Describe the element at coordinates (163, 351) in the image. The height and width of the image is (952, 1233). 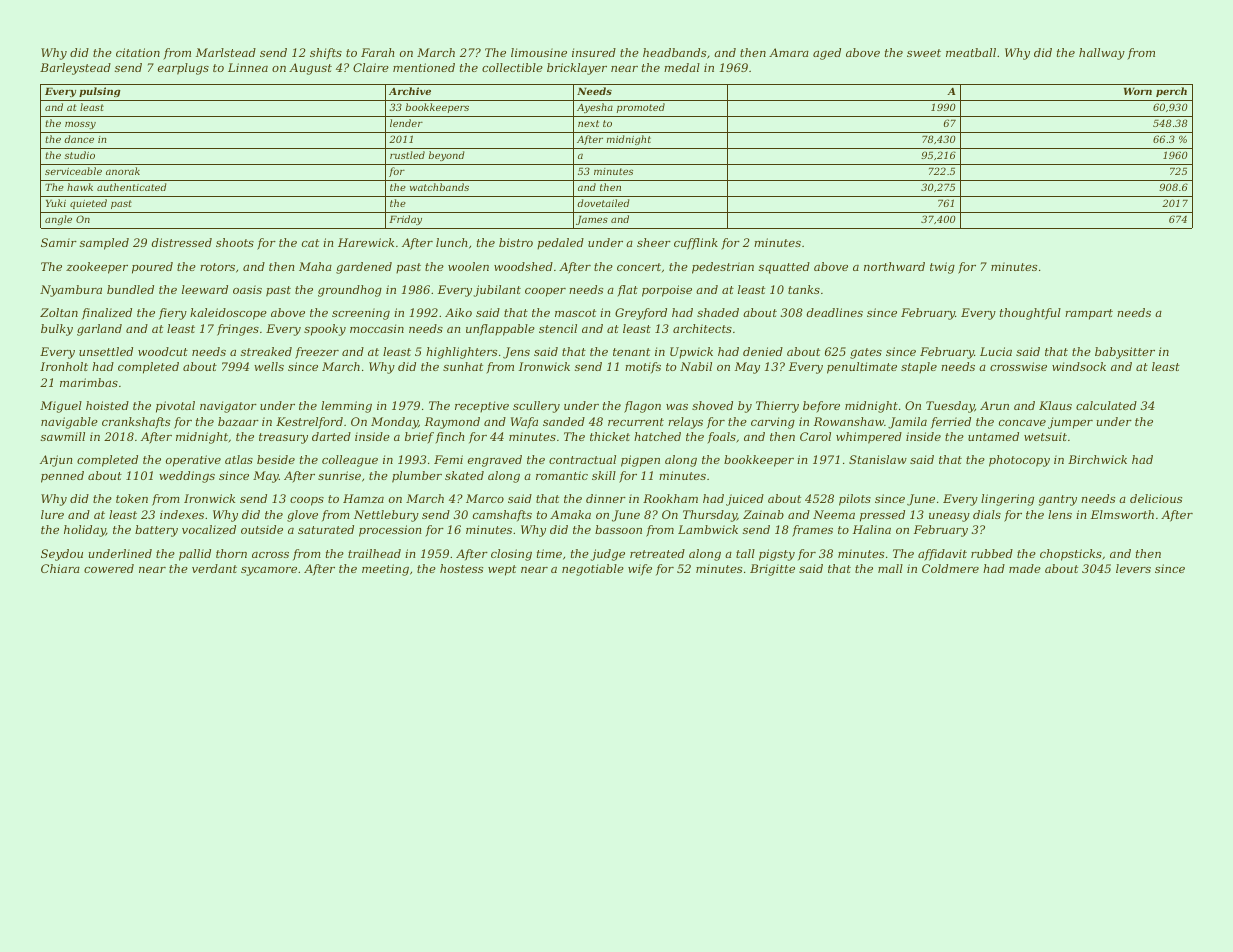
I see `woodcut` at that location.
